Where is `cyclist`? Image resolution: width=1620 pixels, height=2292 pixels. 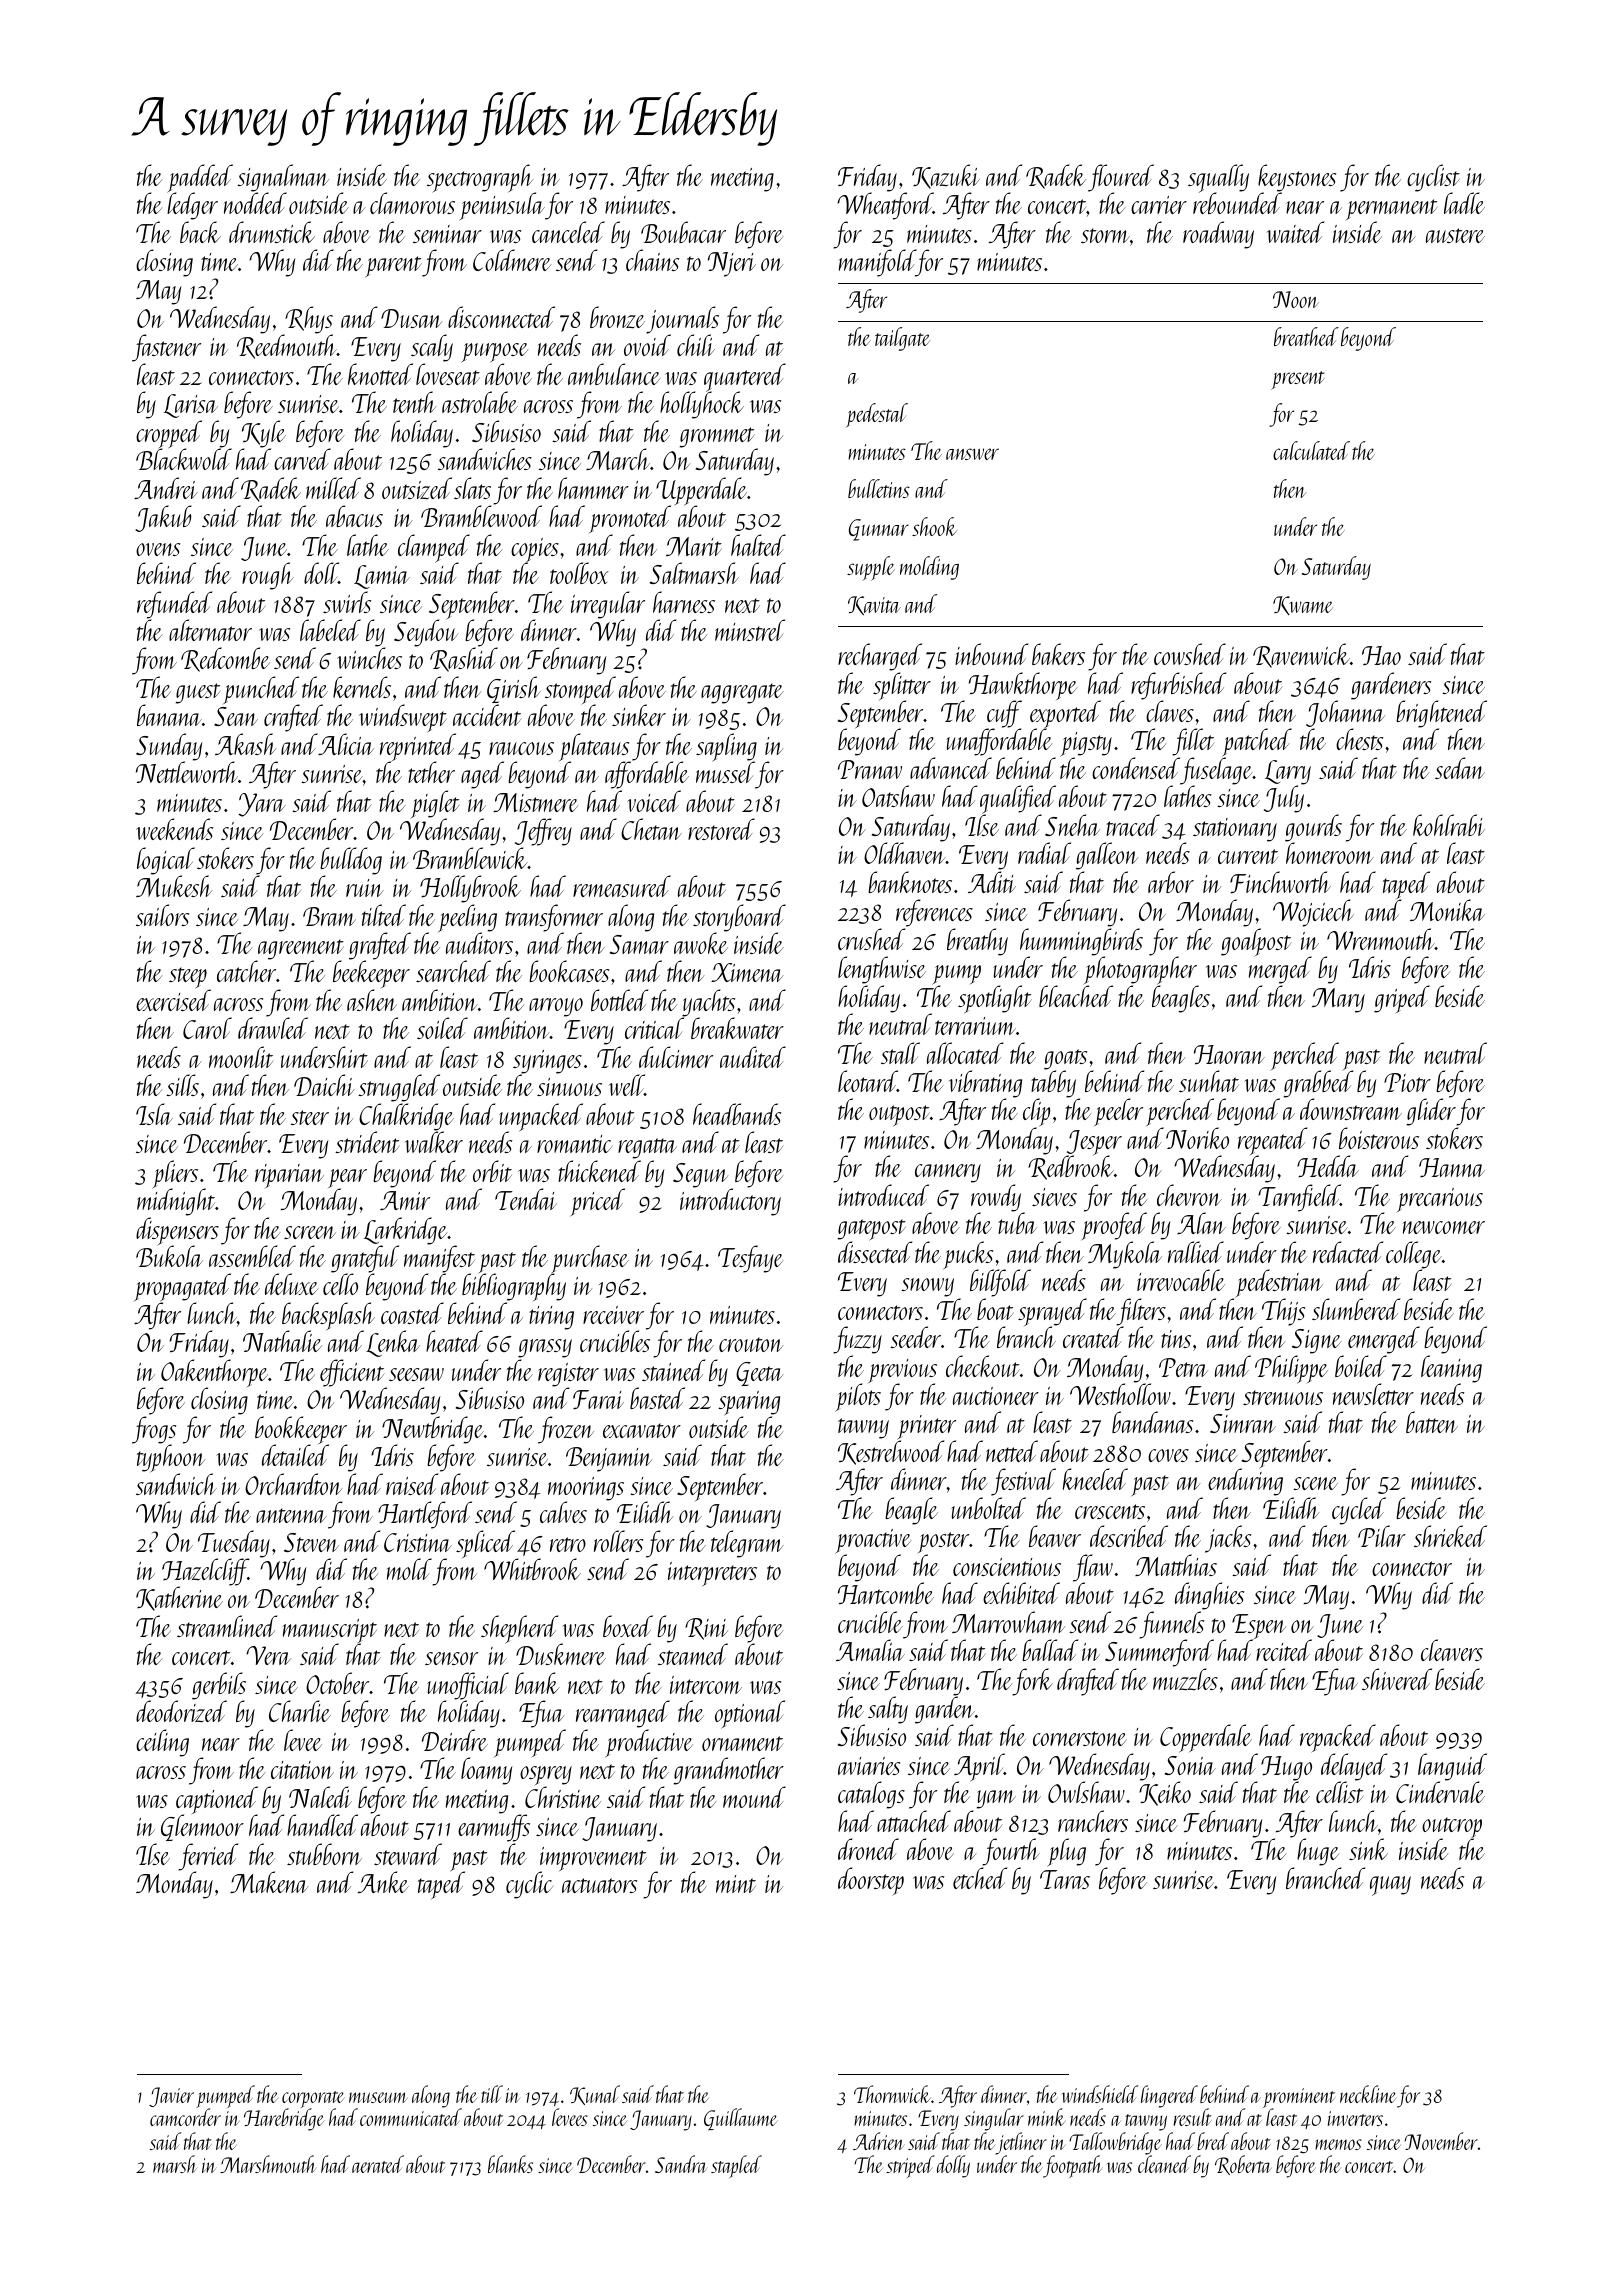
cyclist is located at coordinates (1433, 178).
